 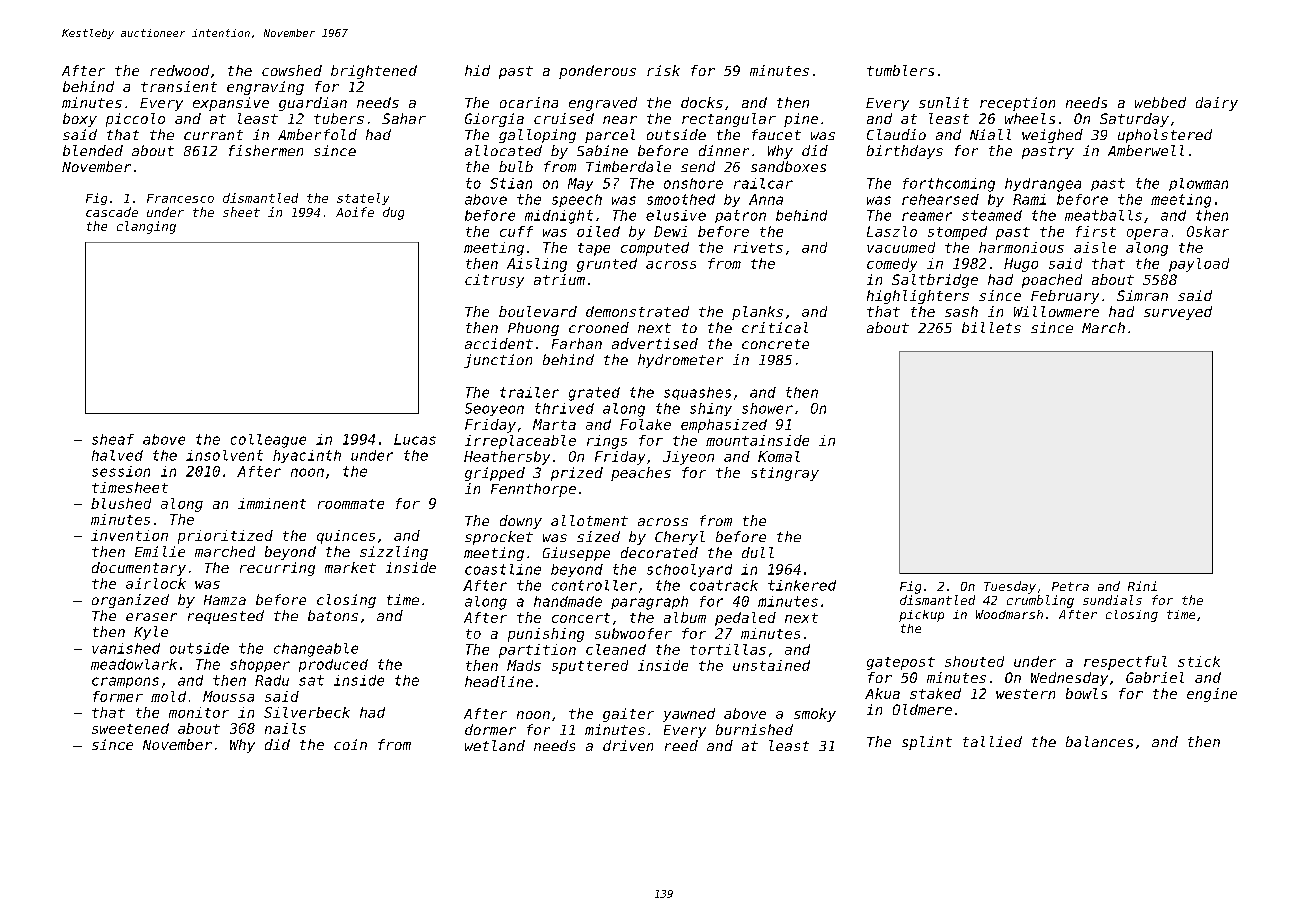 I want to click on shiny, so click(x=711, y=409).
